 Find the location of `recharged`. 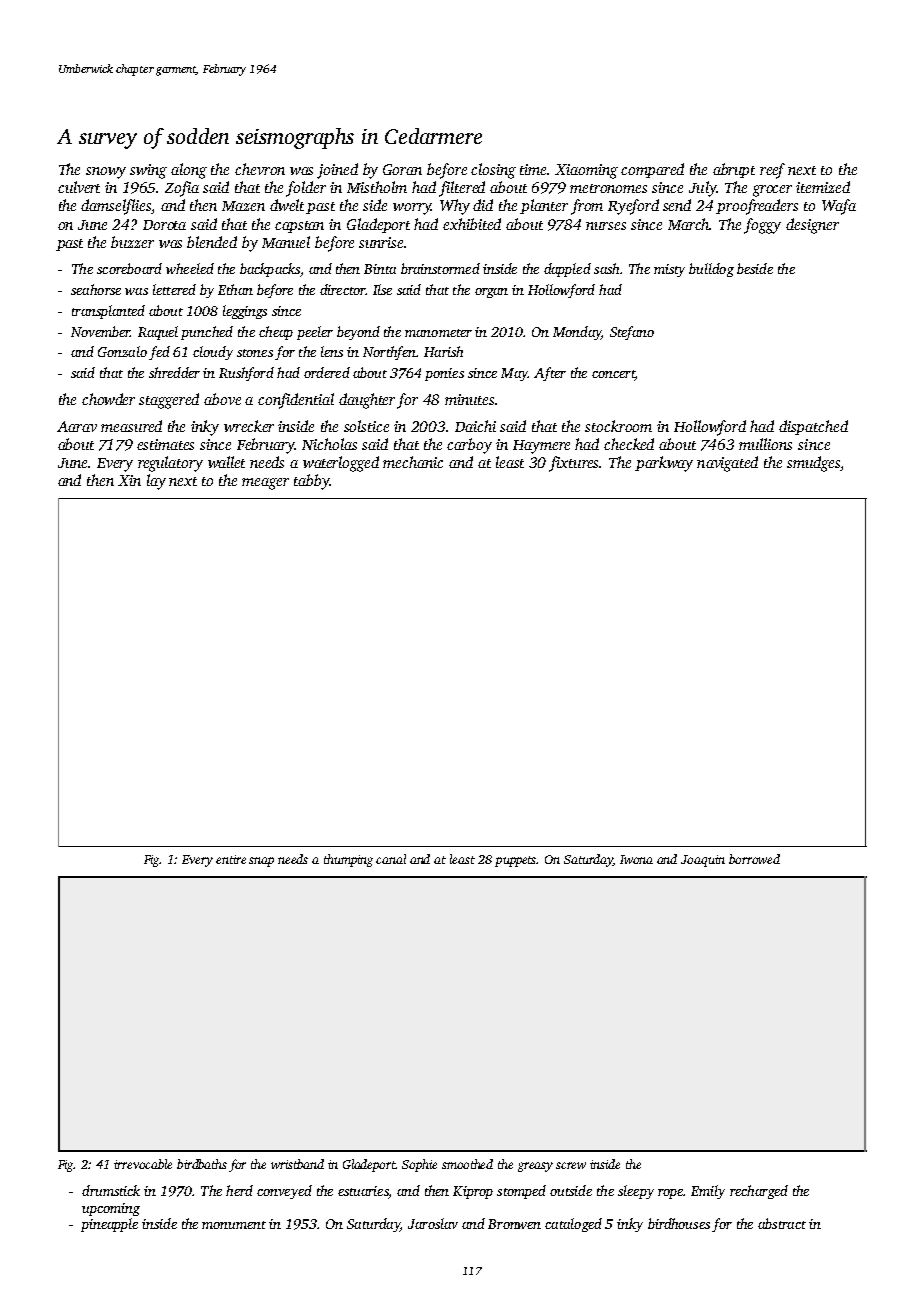

recharged is located at coordinates (759, 1192).
